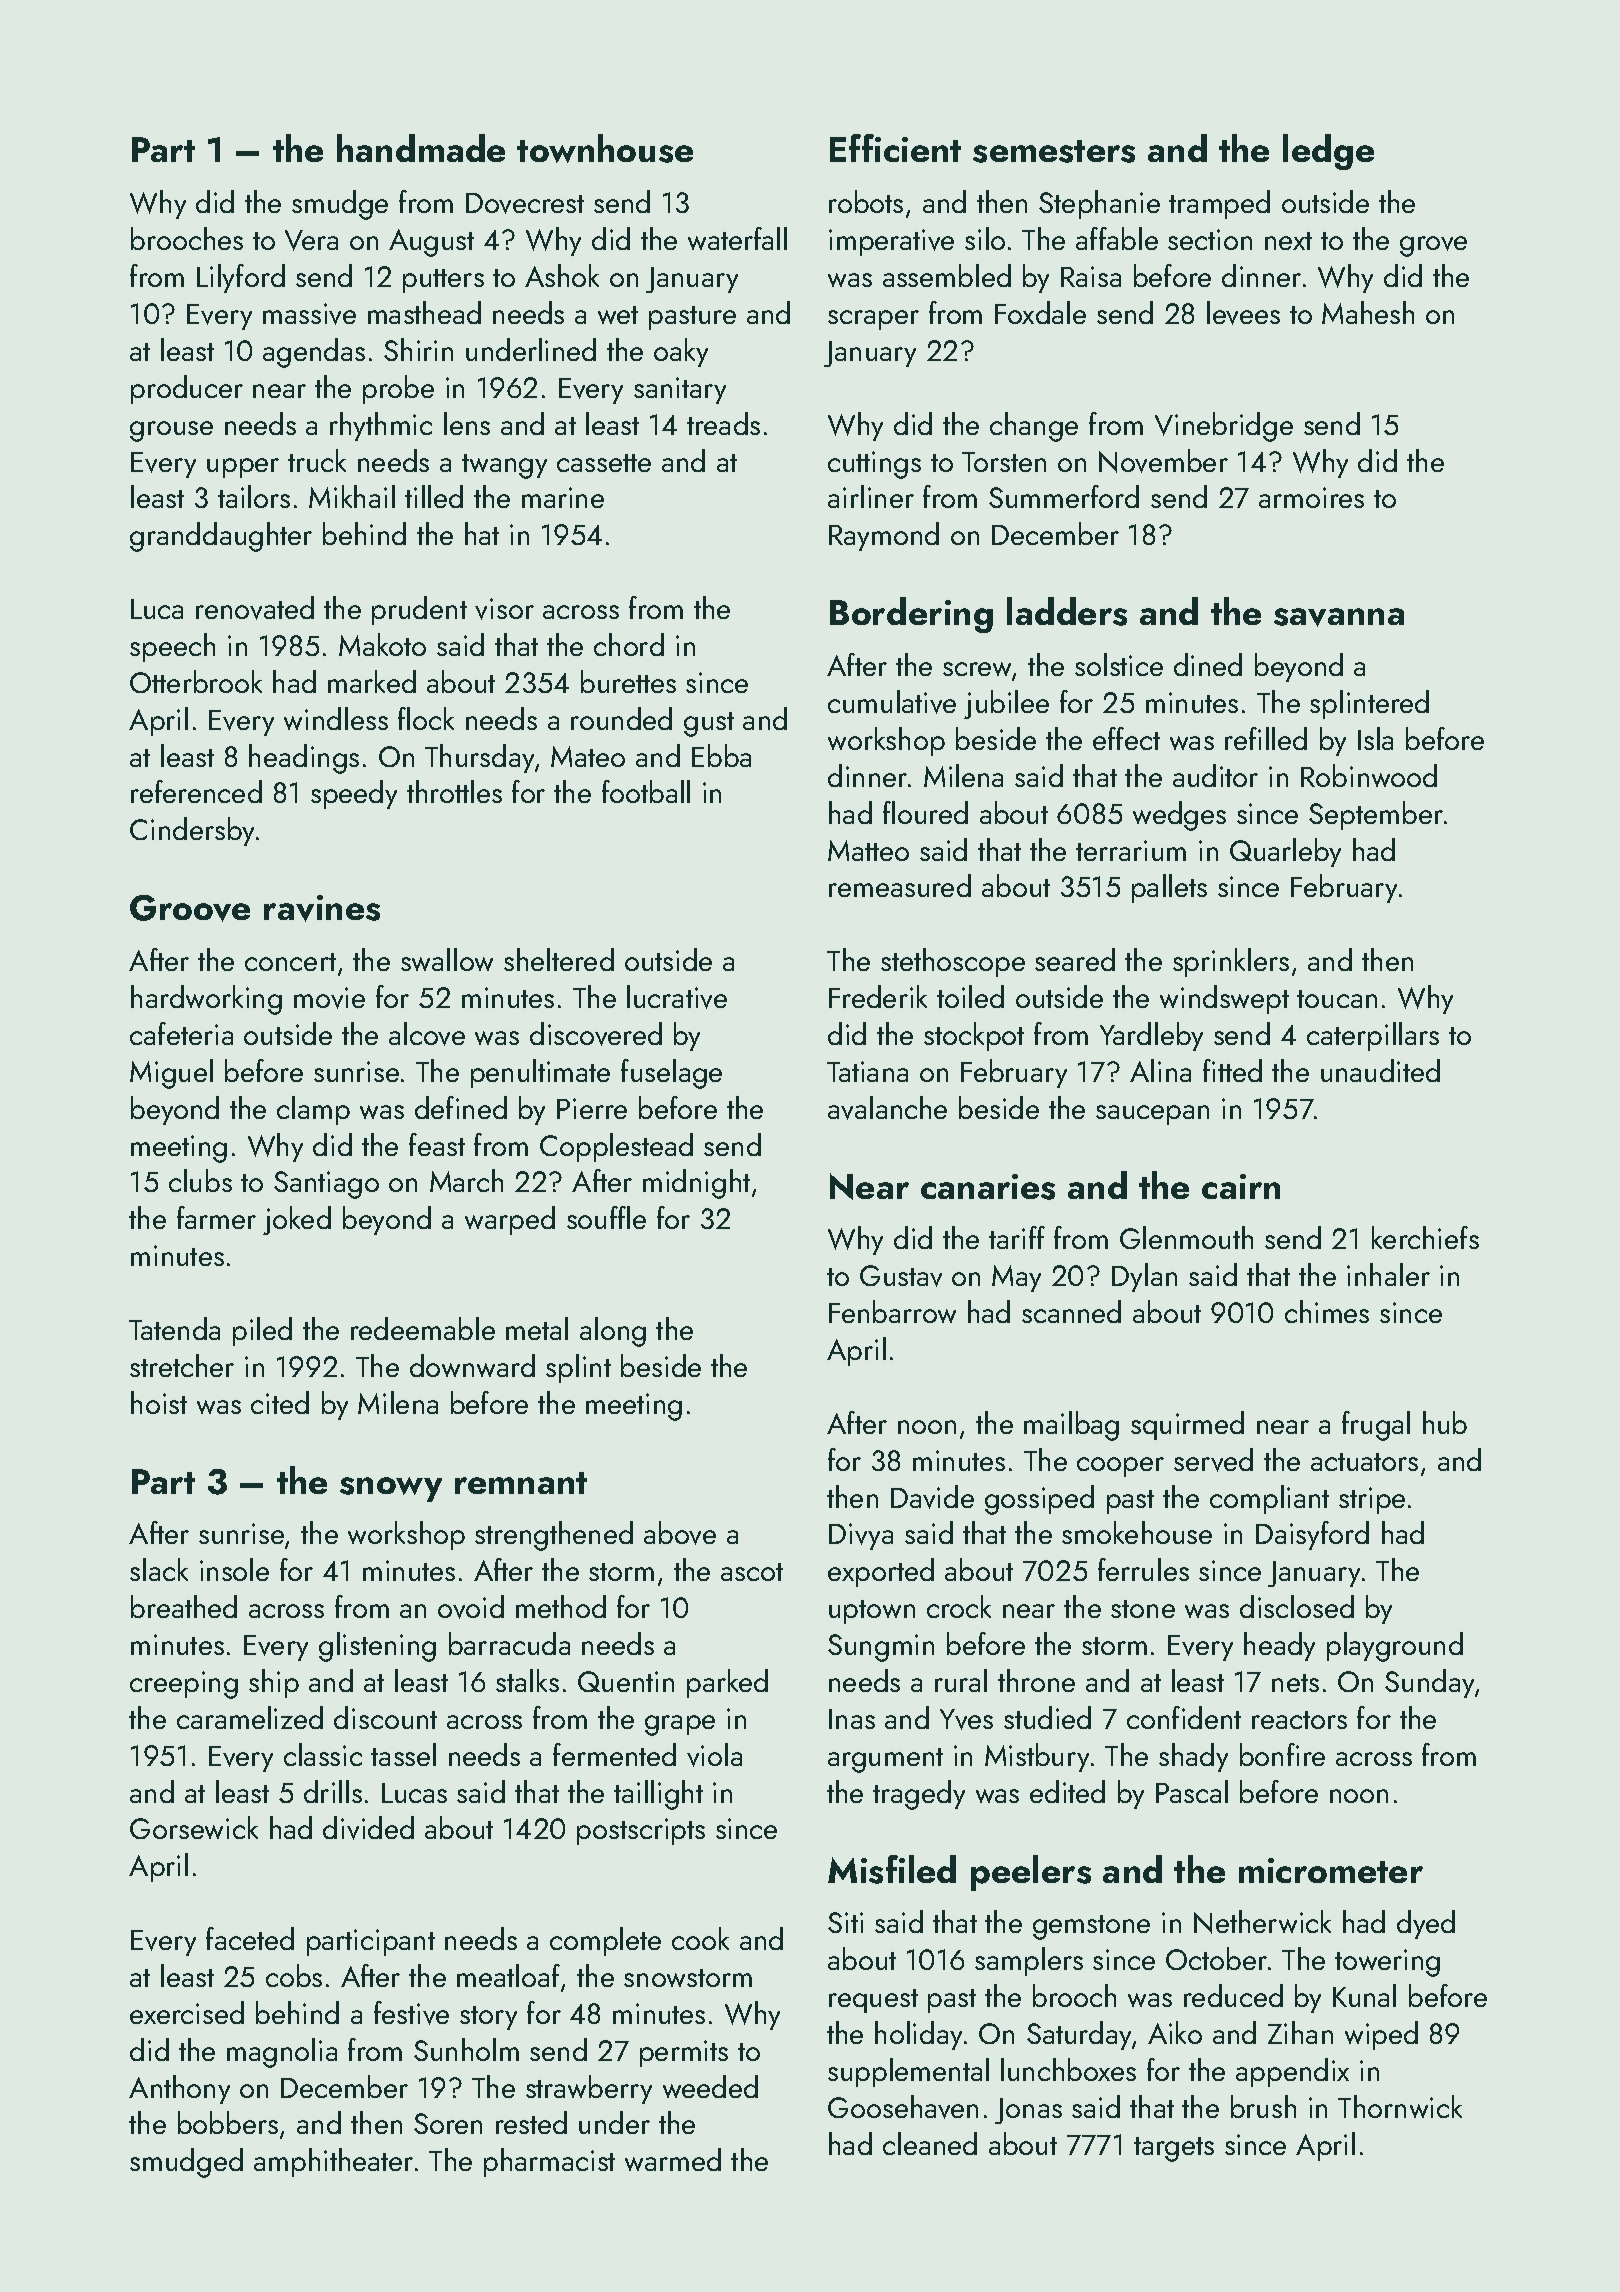 The width and height of the document is (1620, 2292). What do you see at coordinates (274, 1683) in the document?
I see `ship` at bounding box center [274, 1683].
